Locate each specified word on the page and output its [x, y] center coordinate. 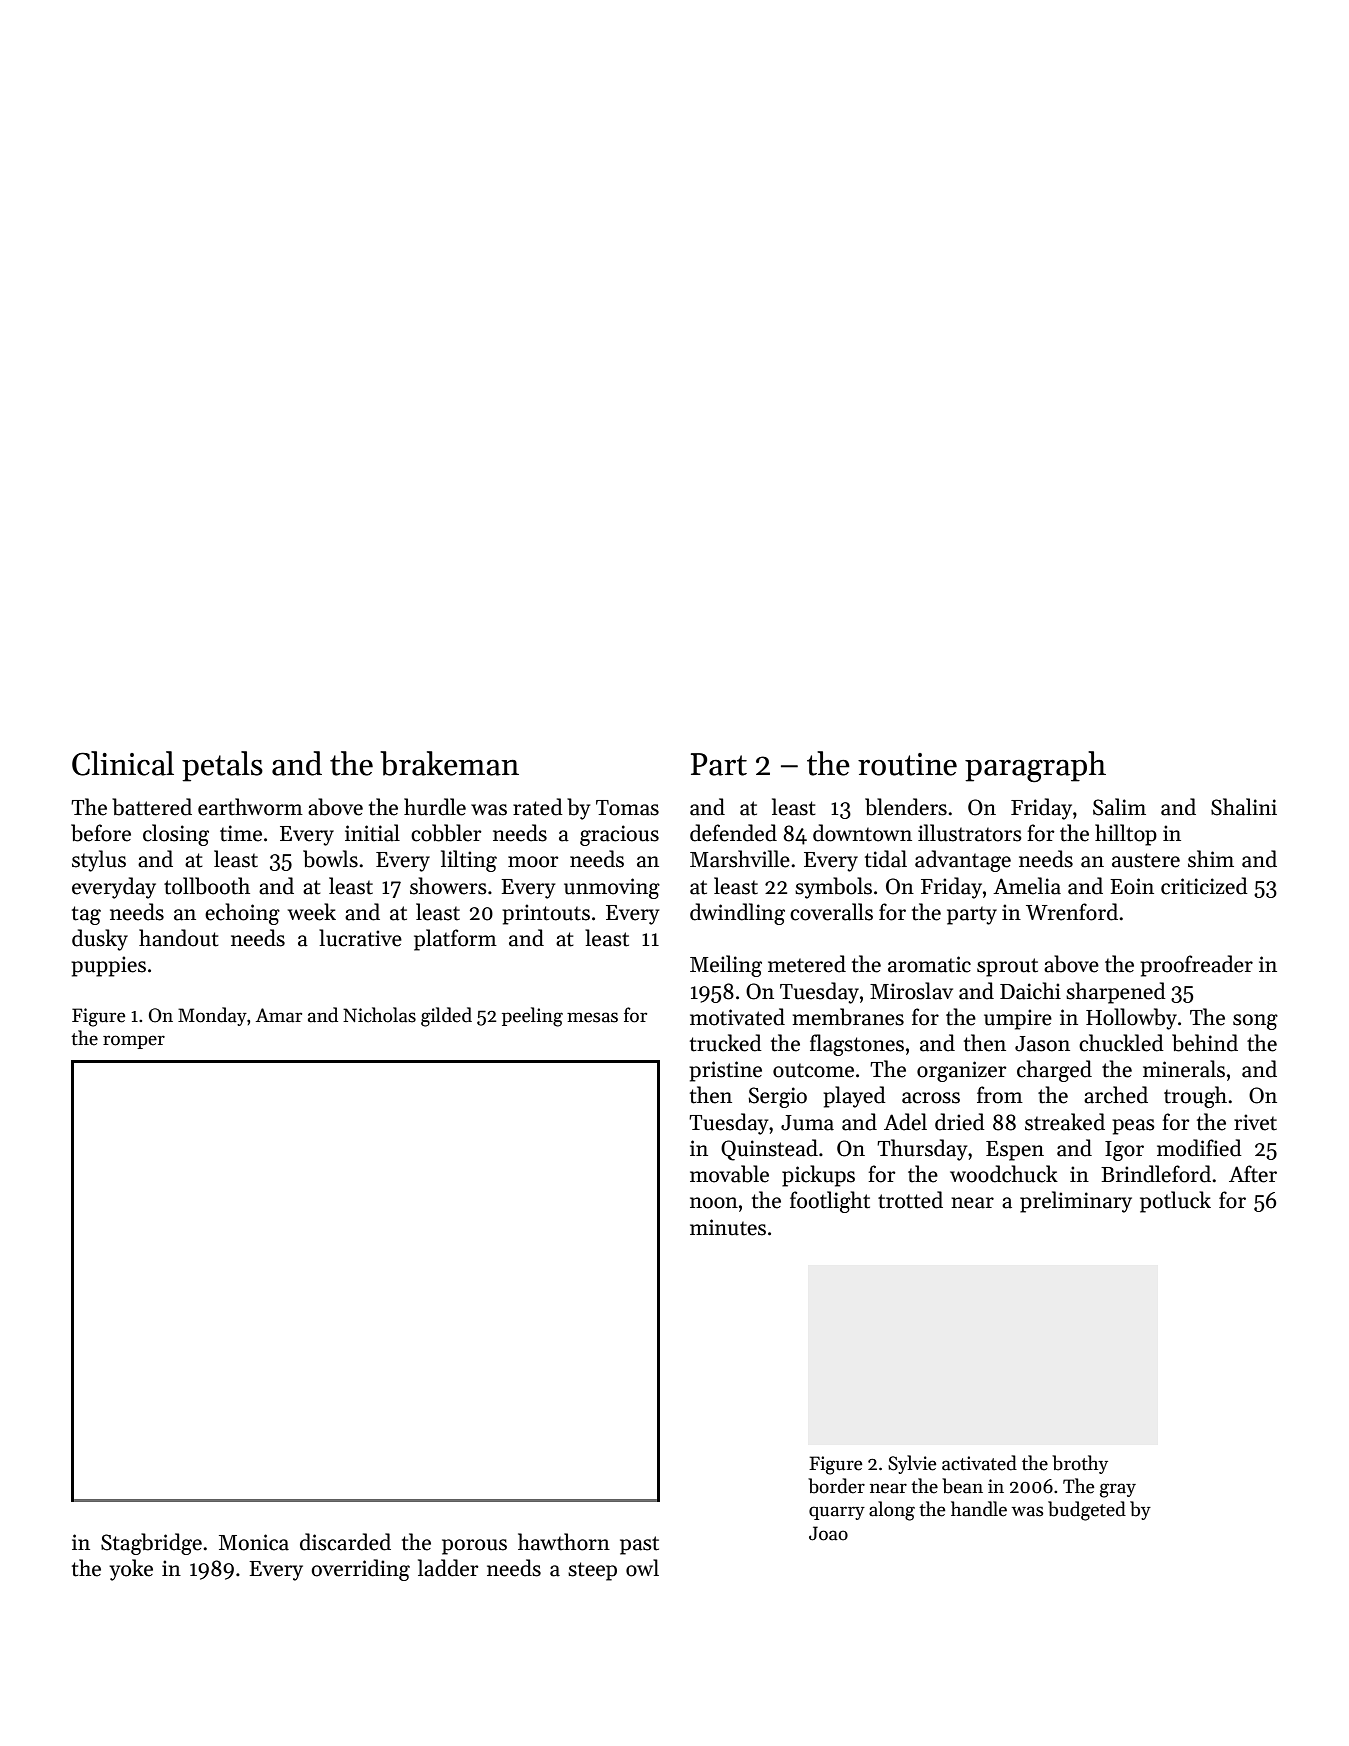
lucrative [360, 938]
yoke [131, 1570]
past [639, 1545]
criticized [1204, 886]
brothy [1080, 1464]
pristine [725, 1071]
